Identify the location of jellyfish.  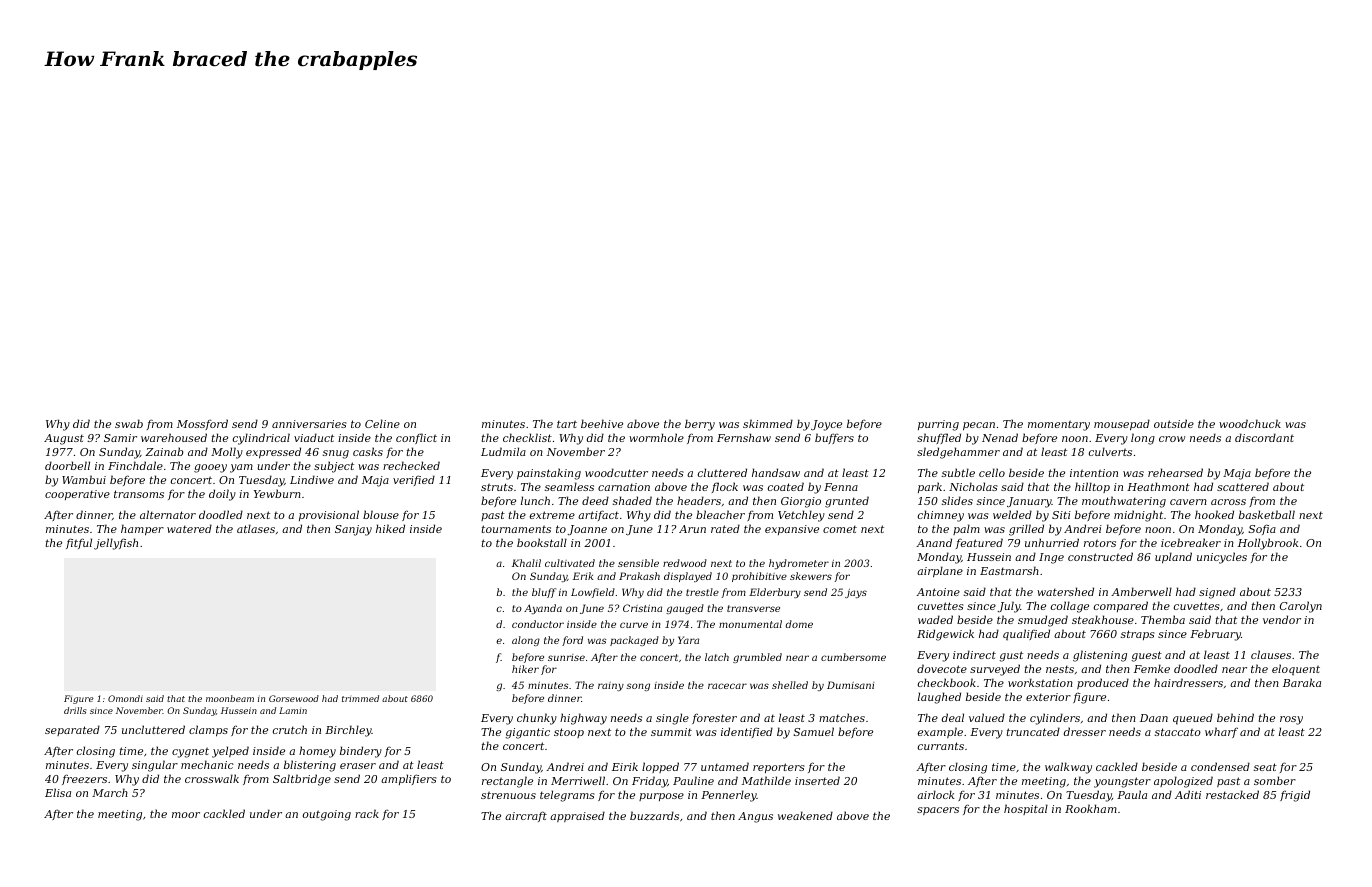
(116, 544).
